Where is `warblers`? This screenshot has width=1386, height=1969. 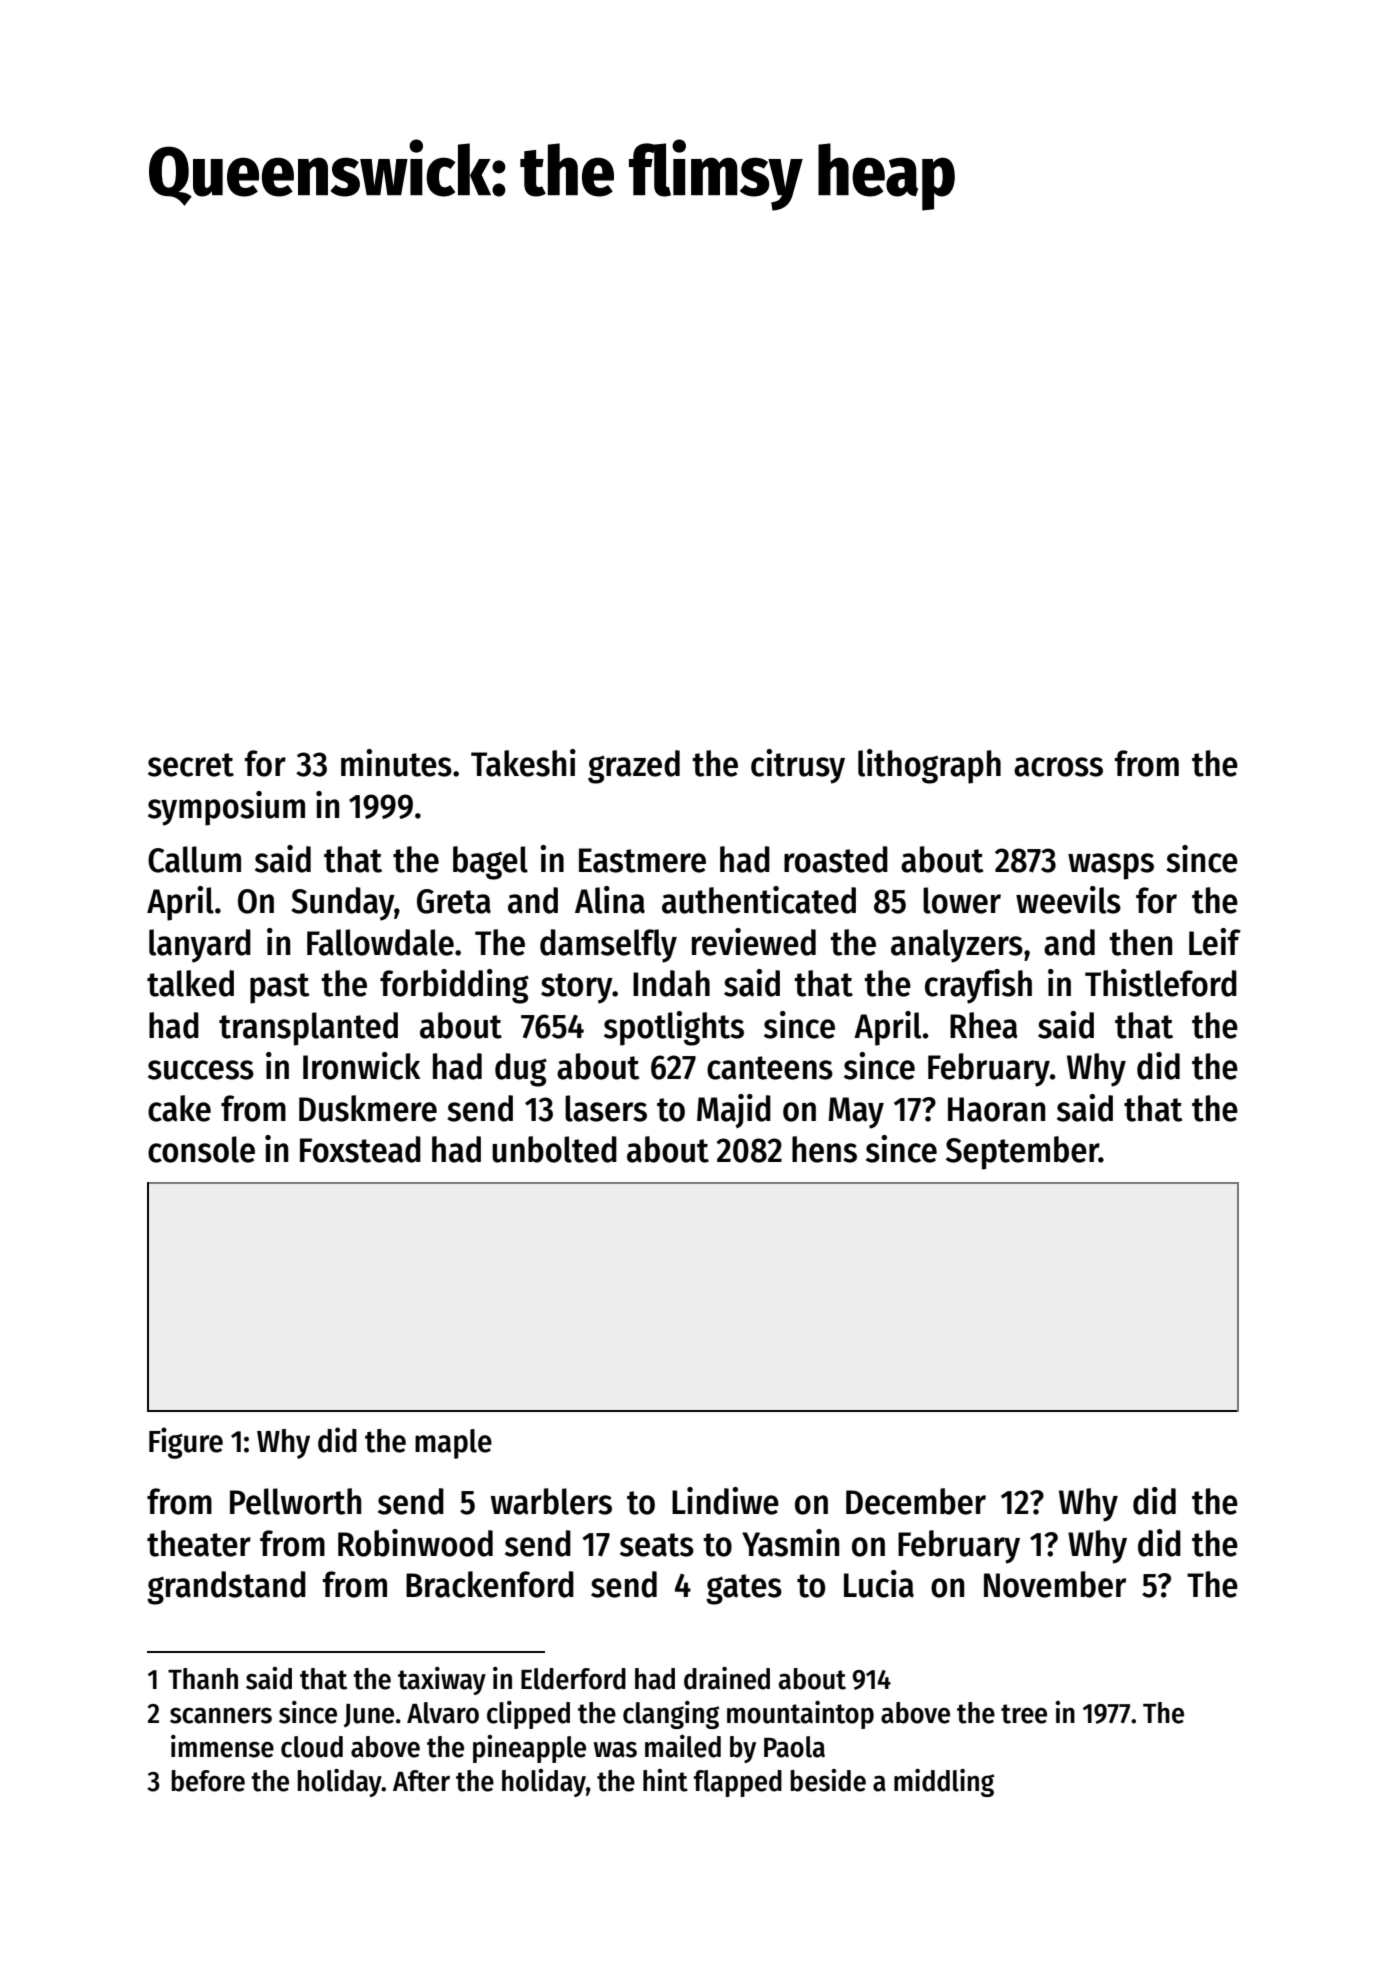
warblers is located at coordinates (551, 1501).
